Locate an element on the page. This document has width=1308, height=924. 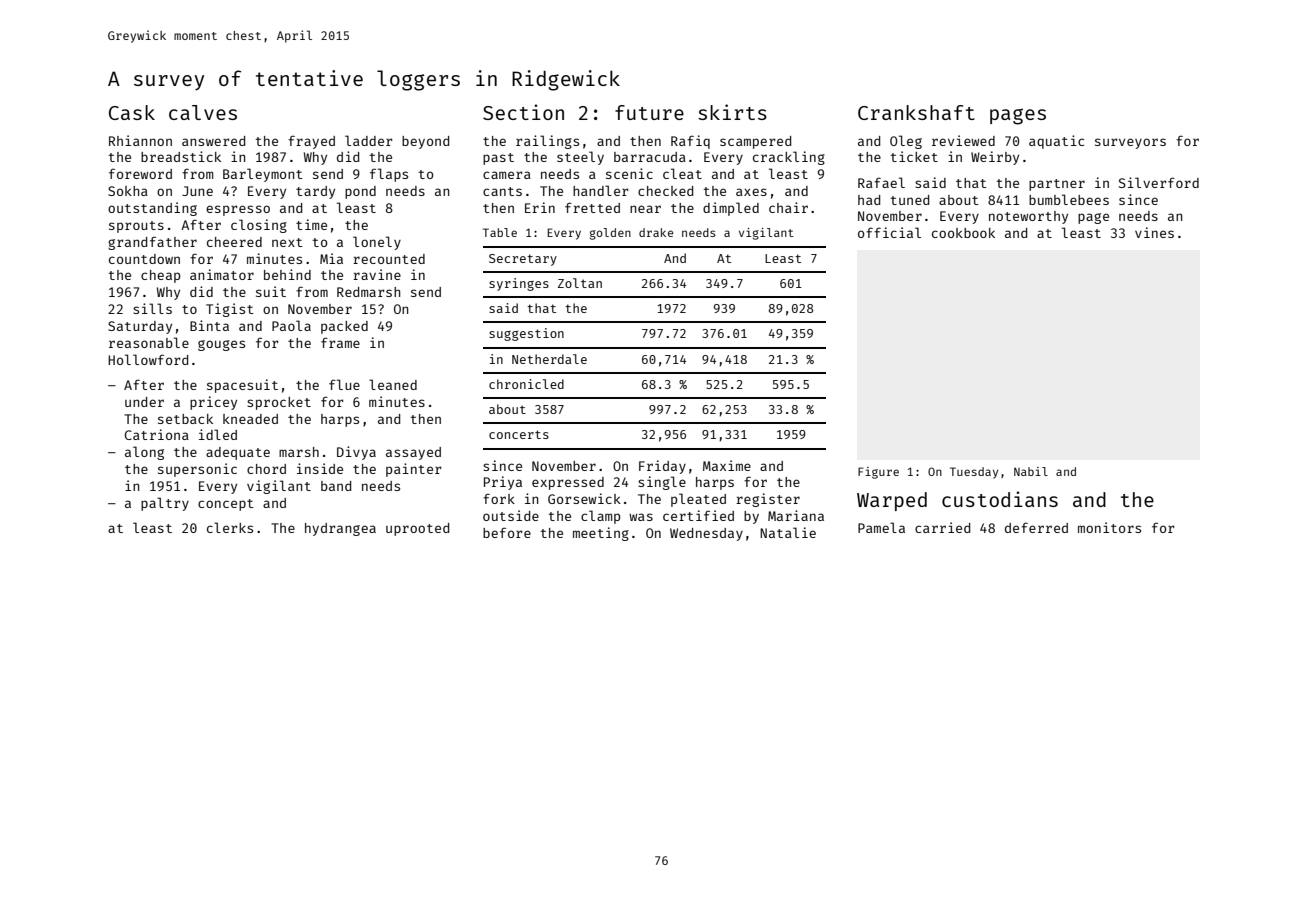
before is located at coordinates (507, 532).
